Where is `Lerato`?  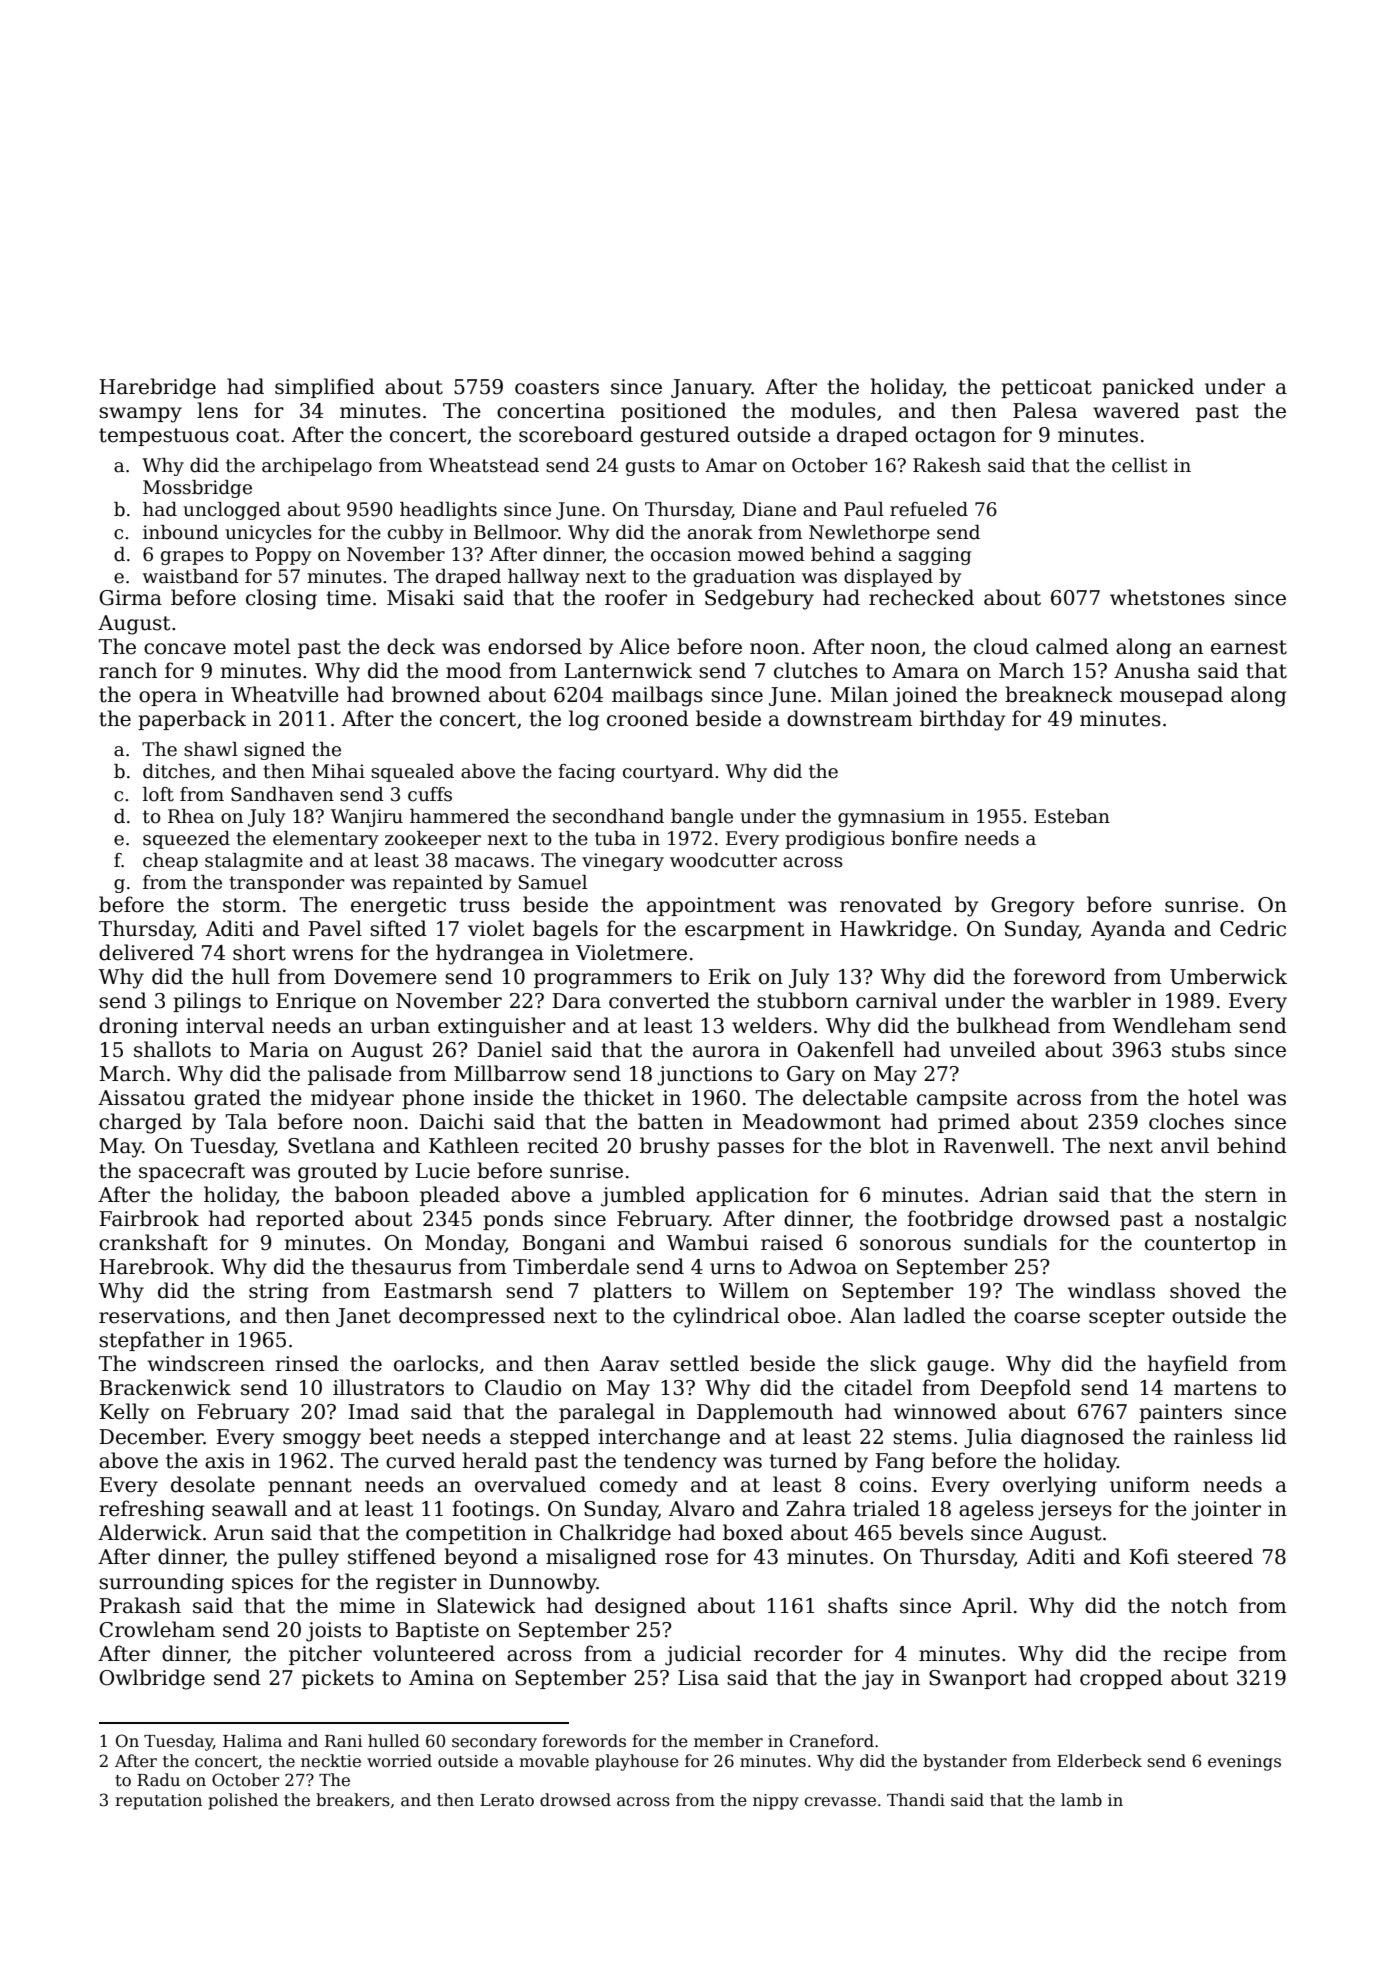 Lerato is located at coordinates (507, 1800).
